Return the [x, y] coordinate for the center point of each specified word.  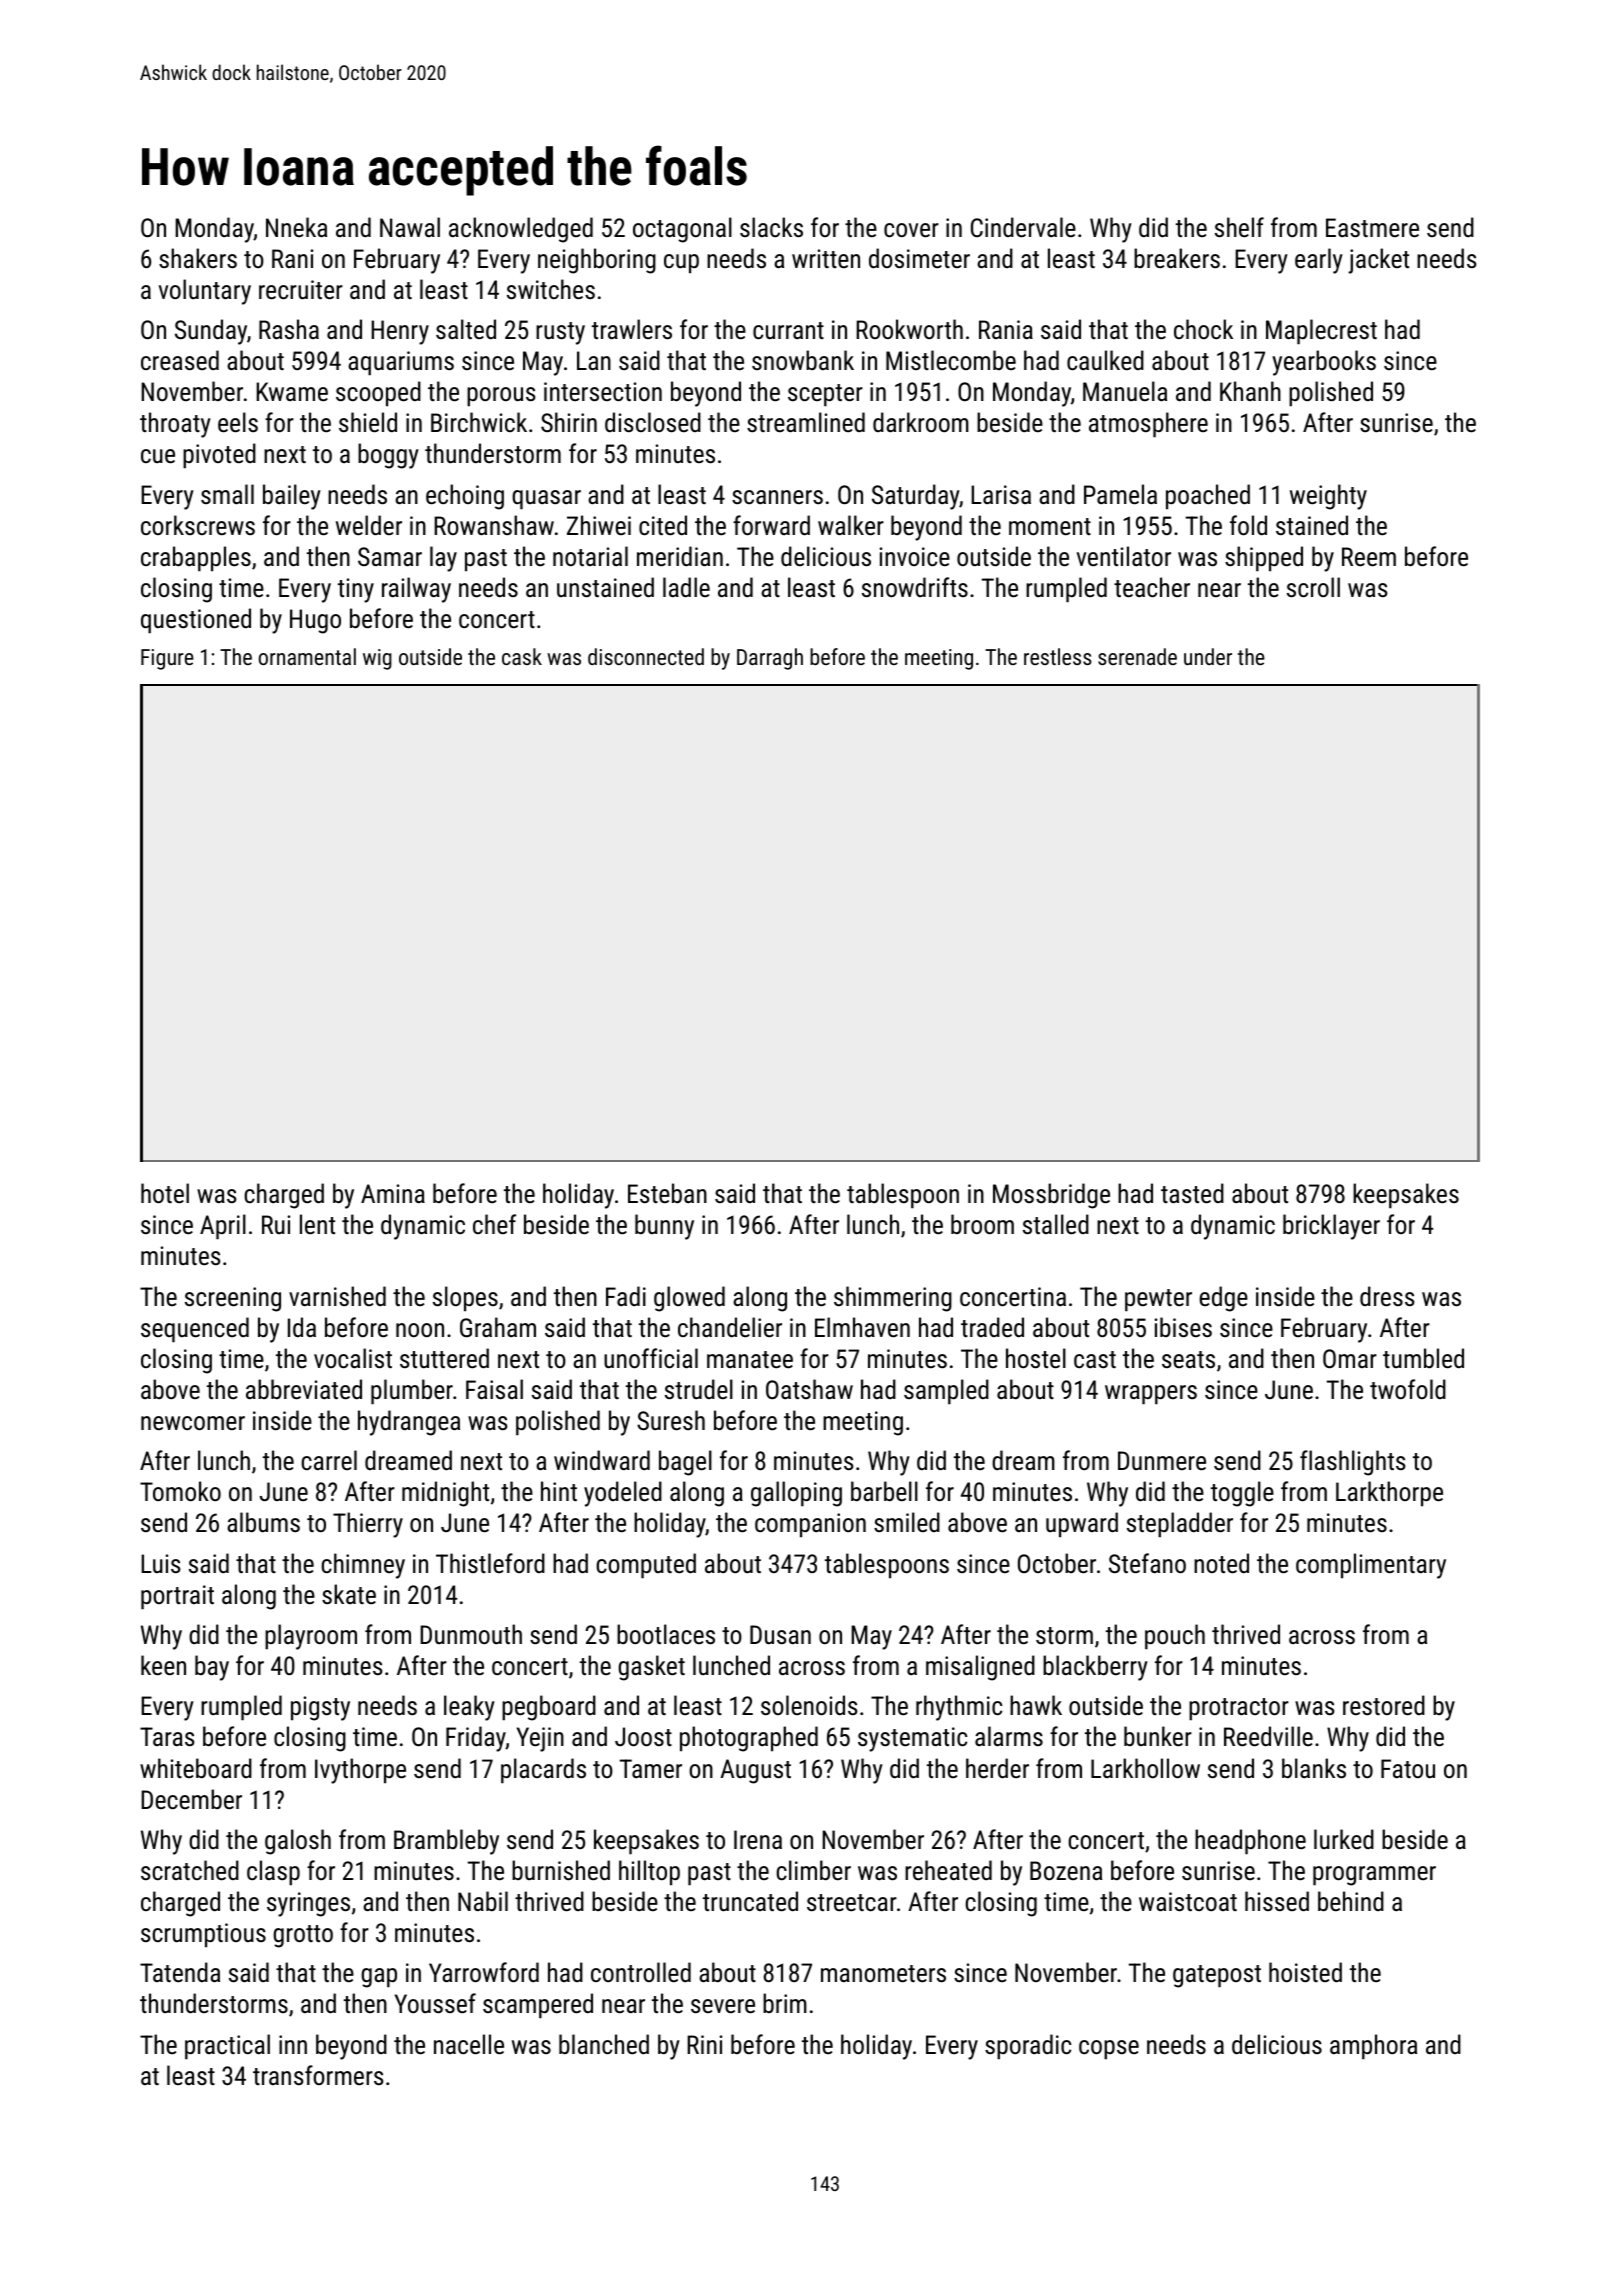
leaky [469, 1708]
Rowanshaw [494, 525]
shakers [198, 258]
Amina [393, 1193]
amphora [1373, 2047]
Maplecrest [1321, 332]
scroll [1313, 587]
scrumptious [203, 1935]
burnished [561, 1870]
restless [1058, 656]
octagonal [682, 230]
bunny [664, 1227]
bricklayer [1331, 1227]
